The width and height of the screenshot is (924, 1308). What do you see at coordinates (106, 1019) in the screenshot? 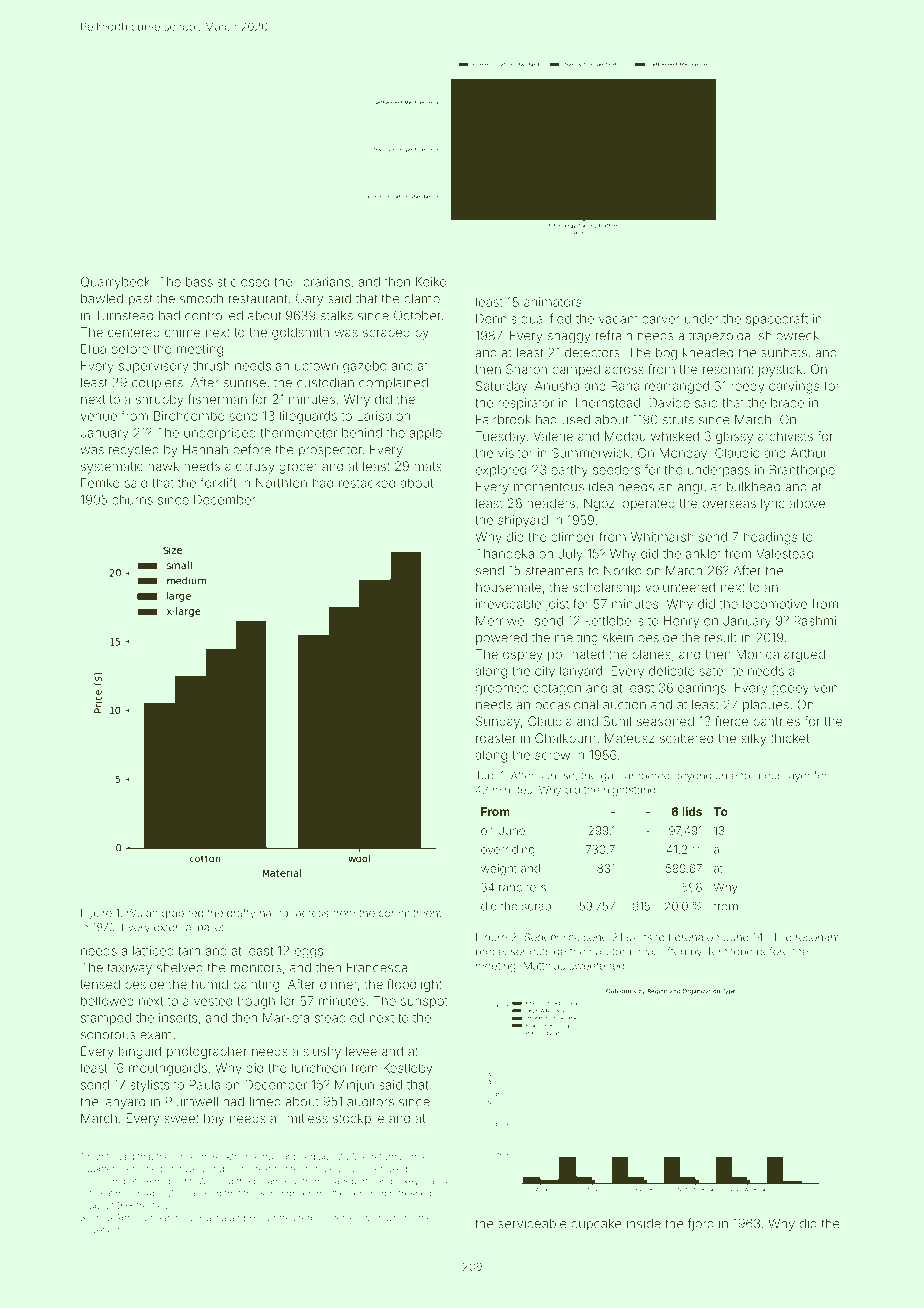
I see `stamped` at bounding box center [106, 1019].
